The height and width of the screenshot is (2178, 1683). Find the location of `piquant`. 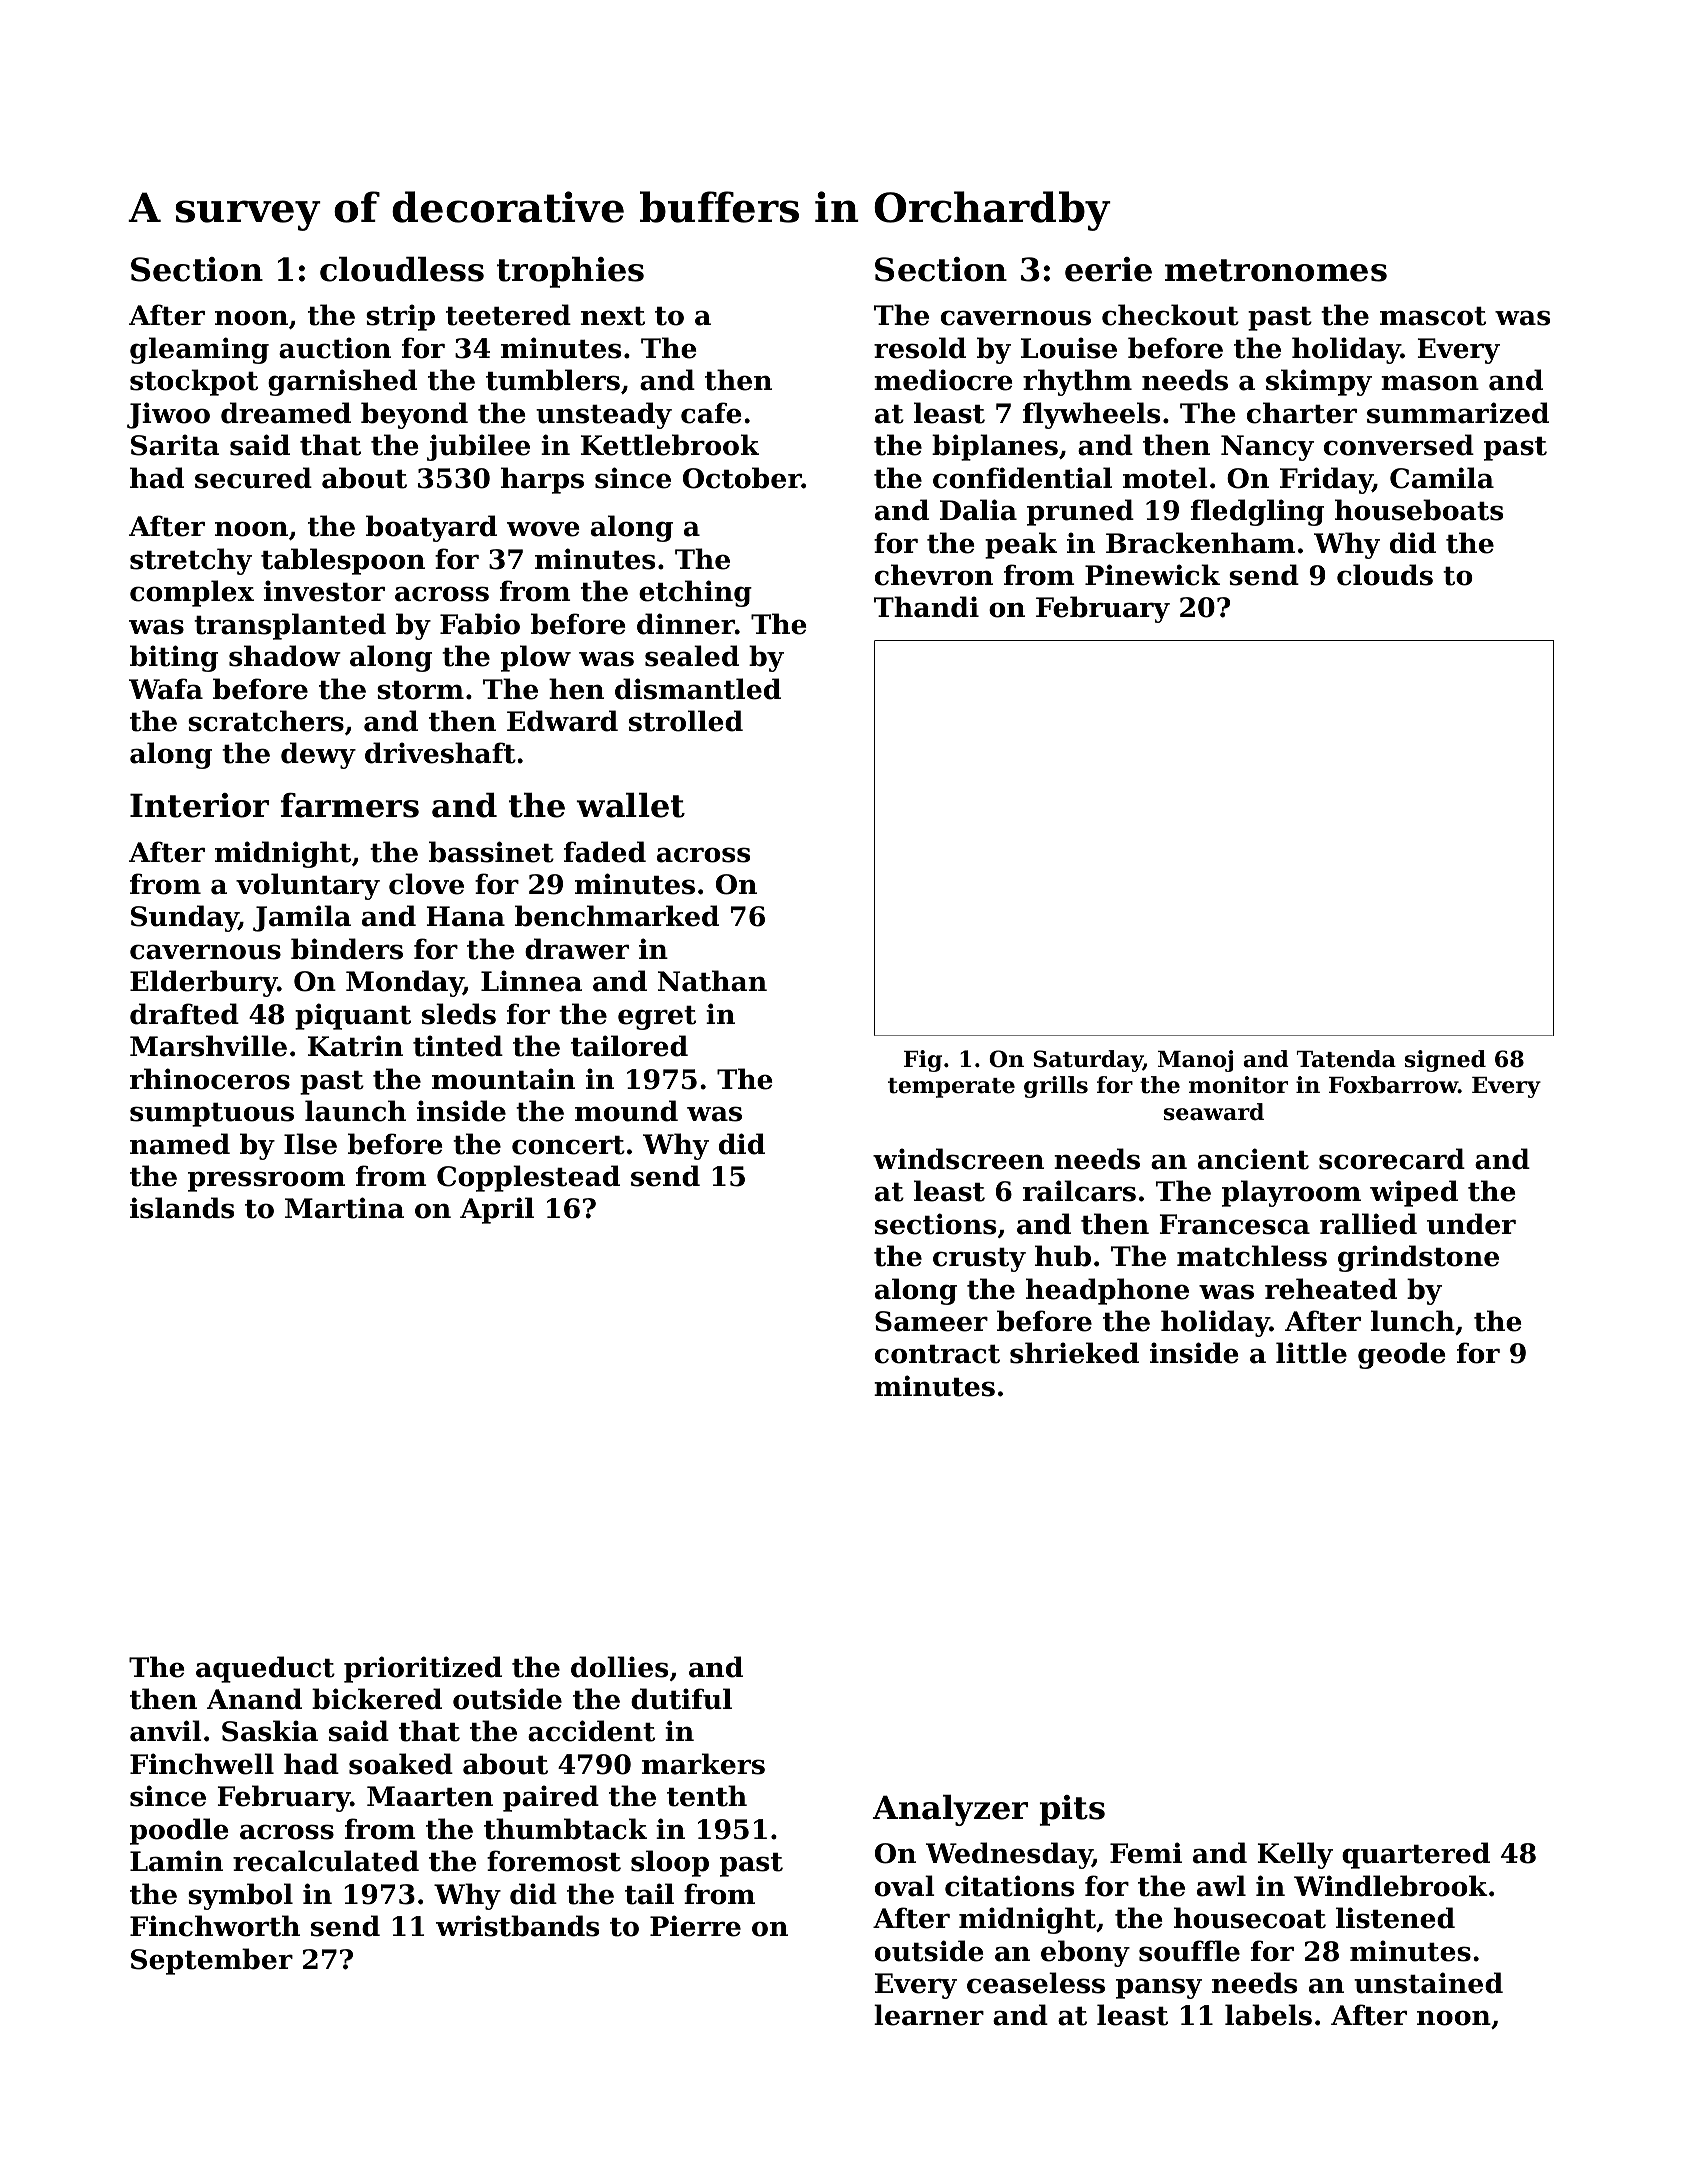

piquant is located at coordinates (353, 1016).
